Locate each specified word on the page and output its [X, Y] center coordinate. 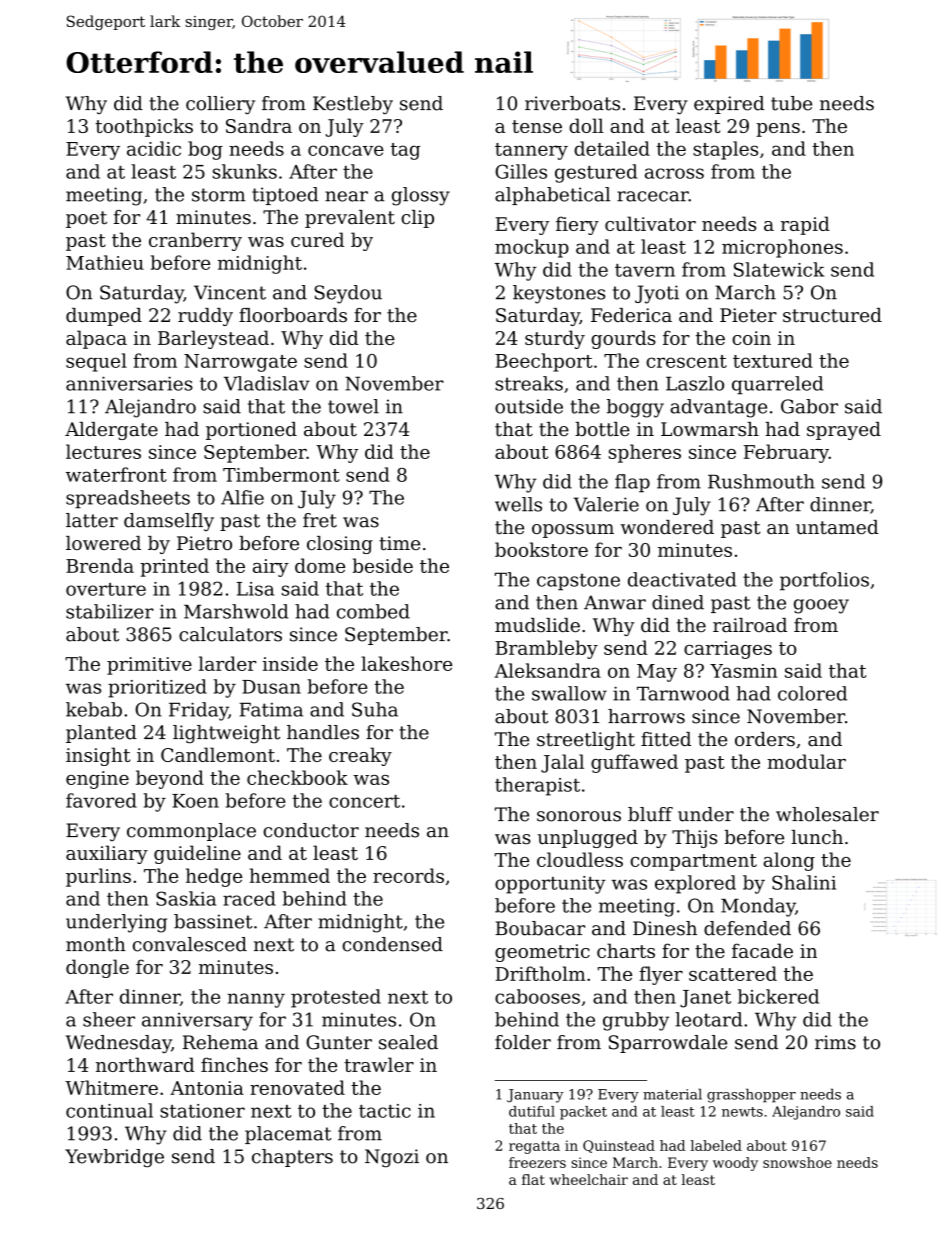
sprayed [844, 431]
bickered [778, 996]
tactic [385, 1111]
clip [417, 219]
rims [835, 1042]
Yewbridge [114, 1158]
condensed [392, 944]
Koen [195, 801]
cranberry [195, 241]
